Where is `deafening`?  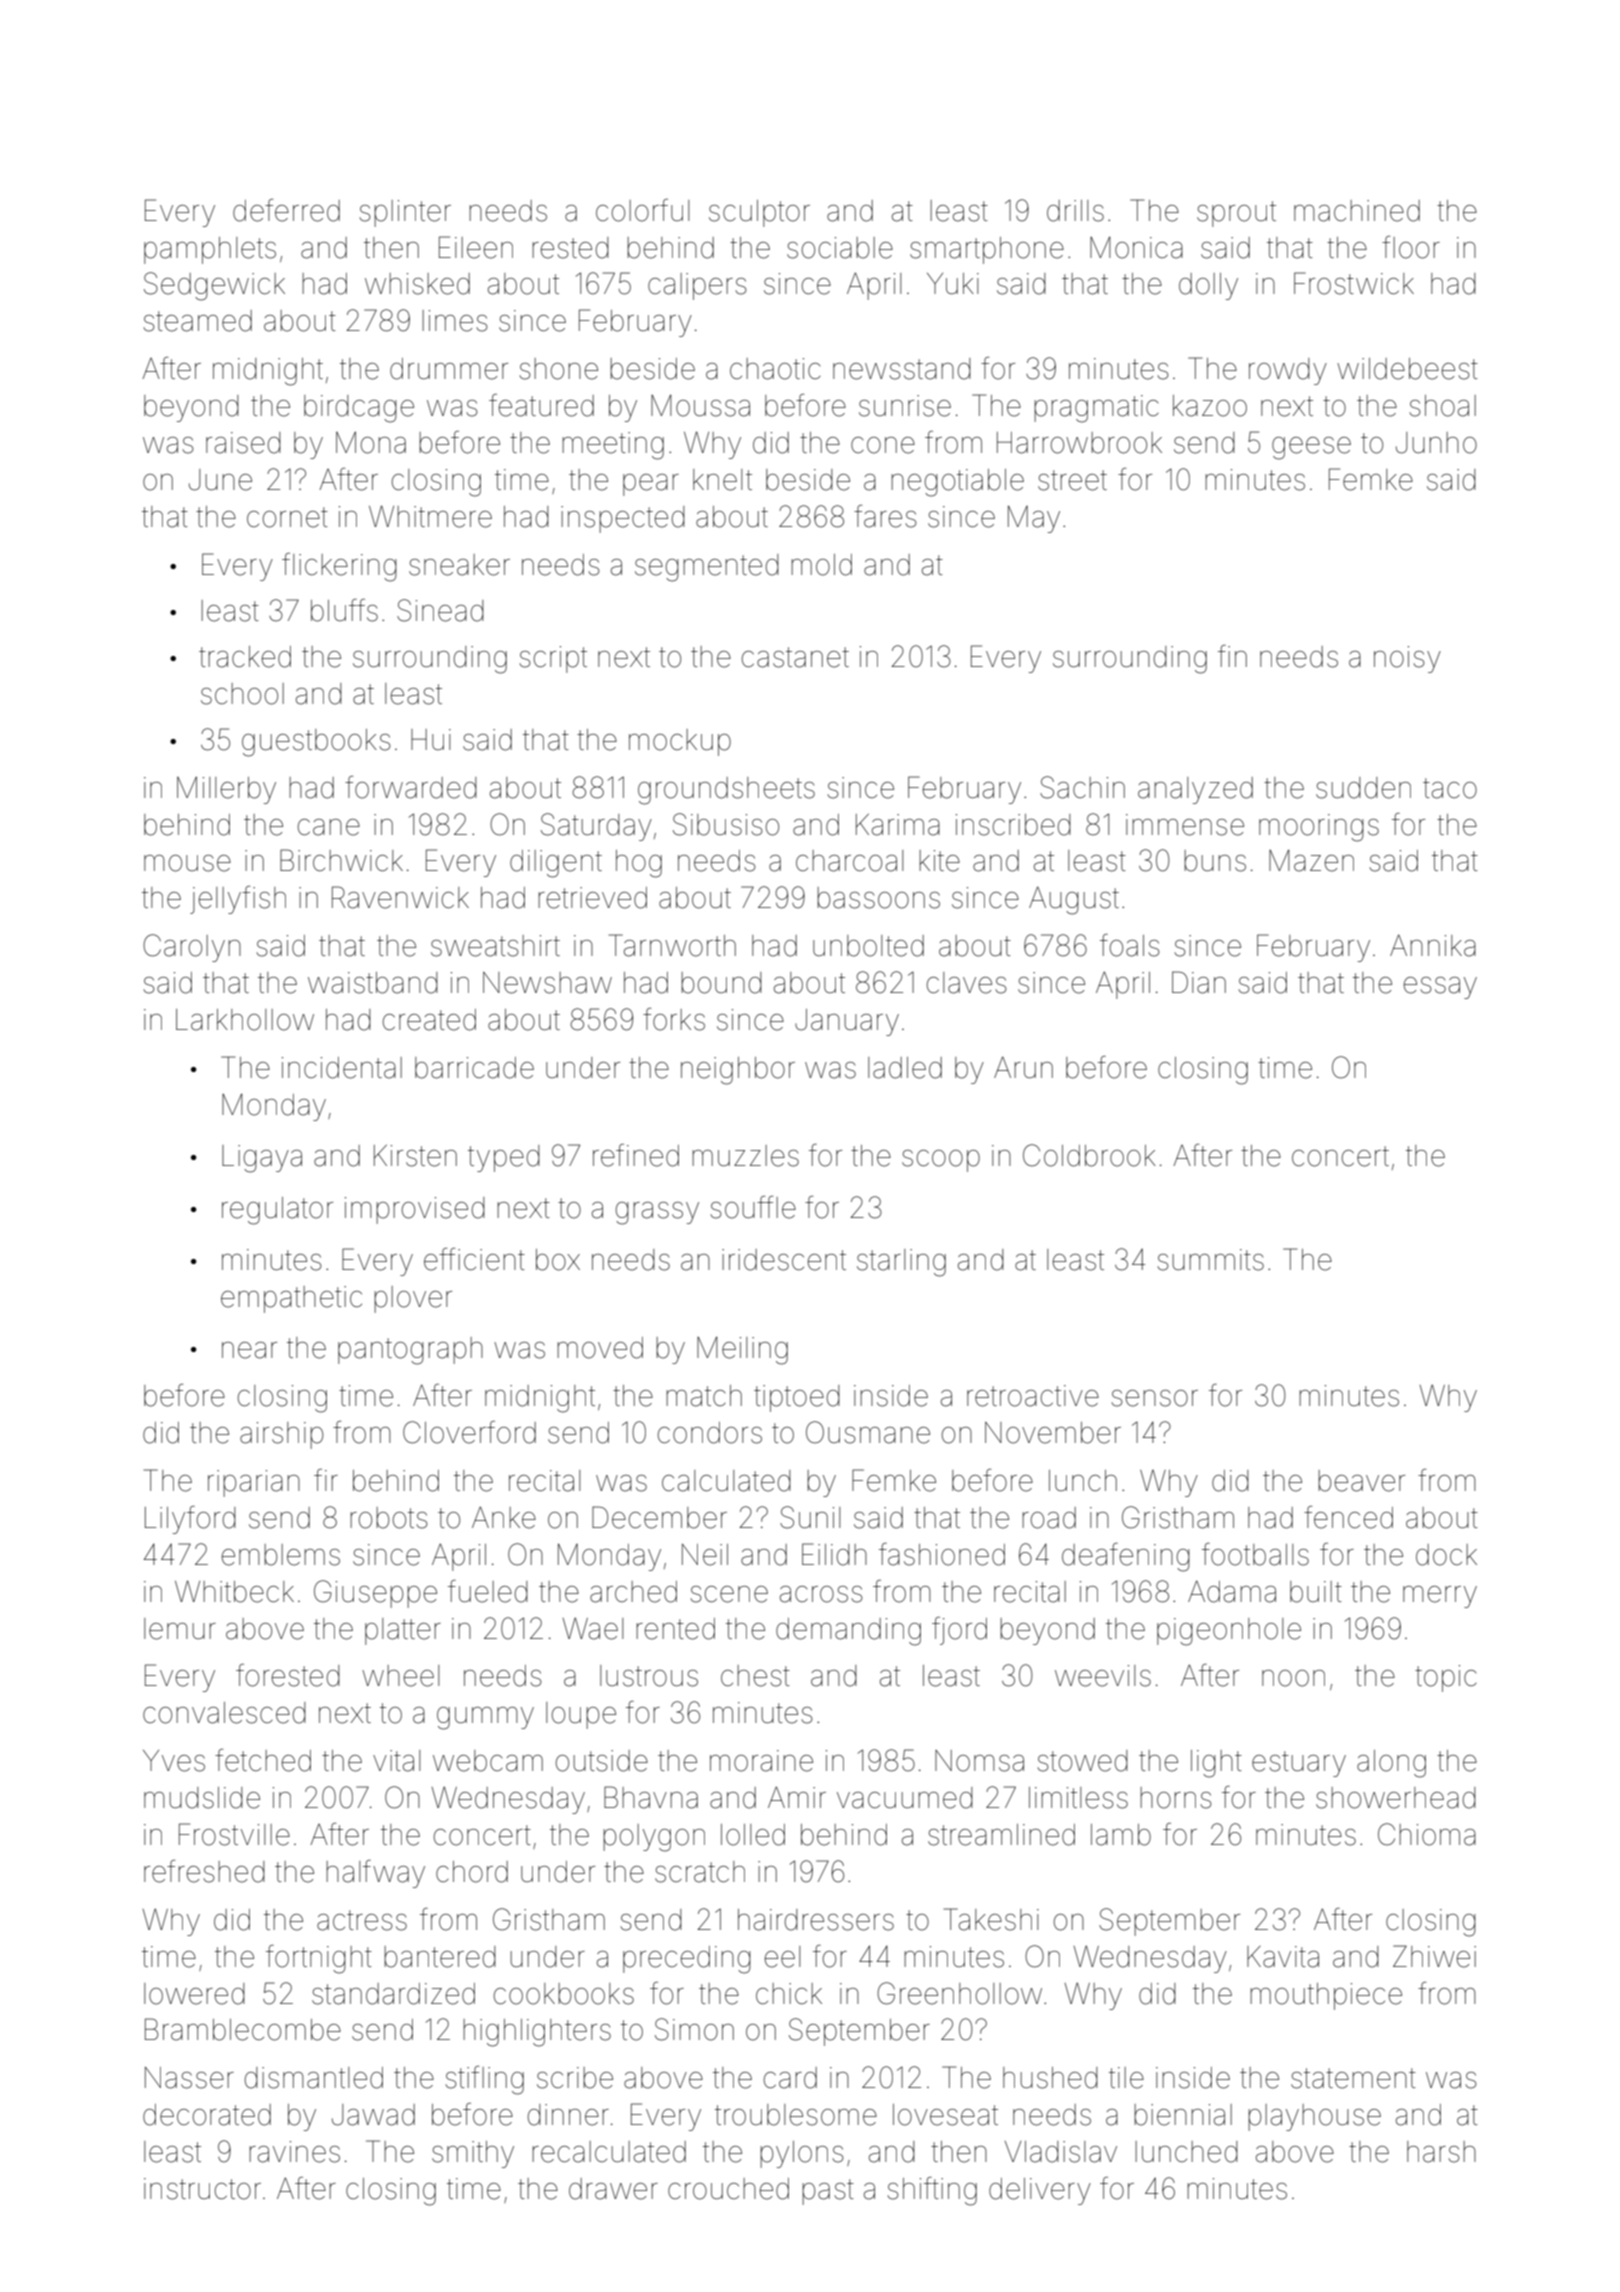 deafening is located at coordinates (1126, 1557).
